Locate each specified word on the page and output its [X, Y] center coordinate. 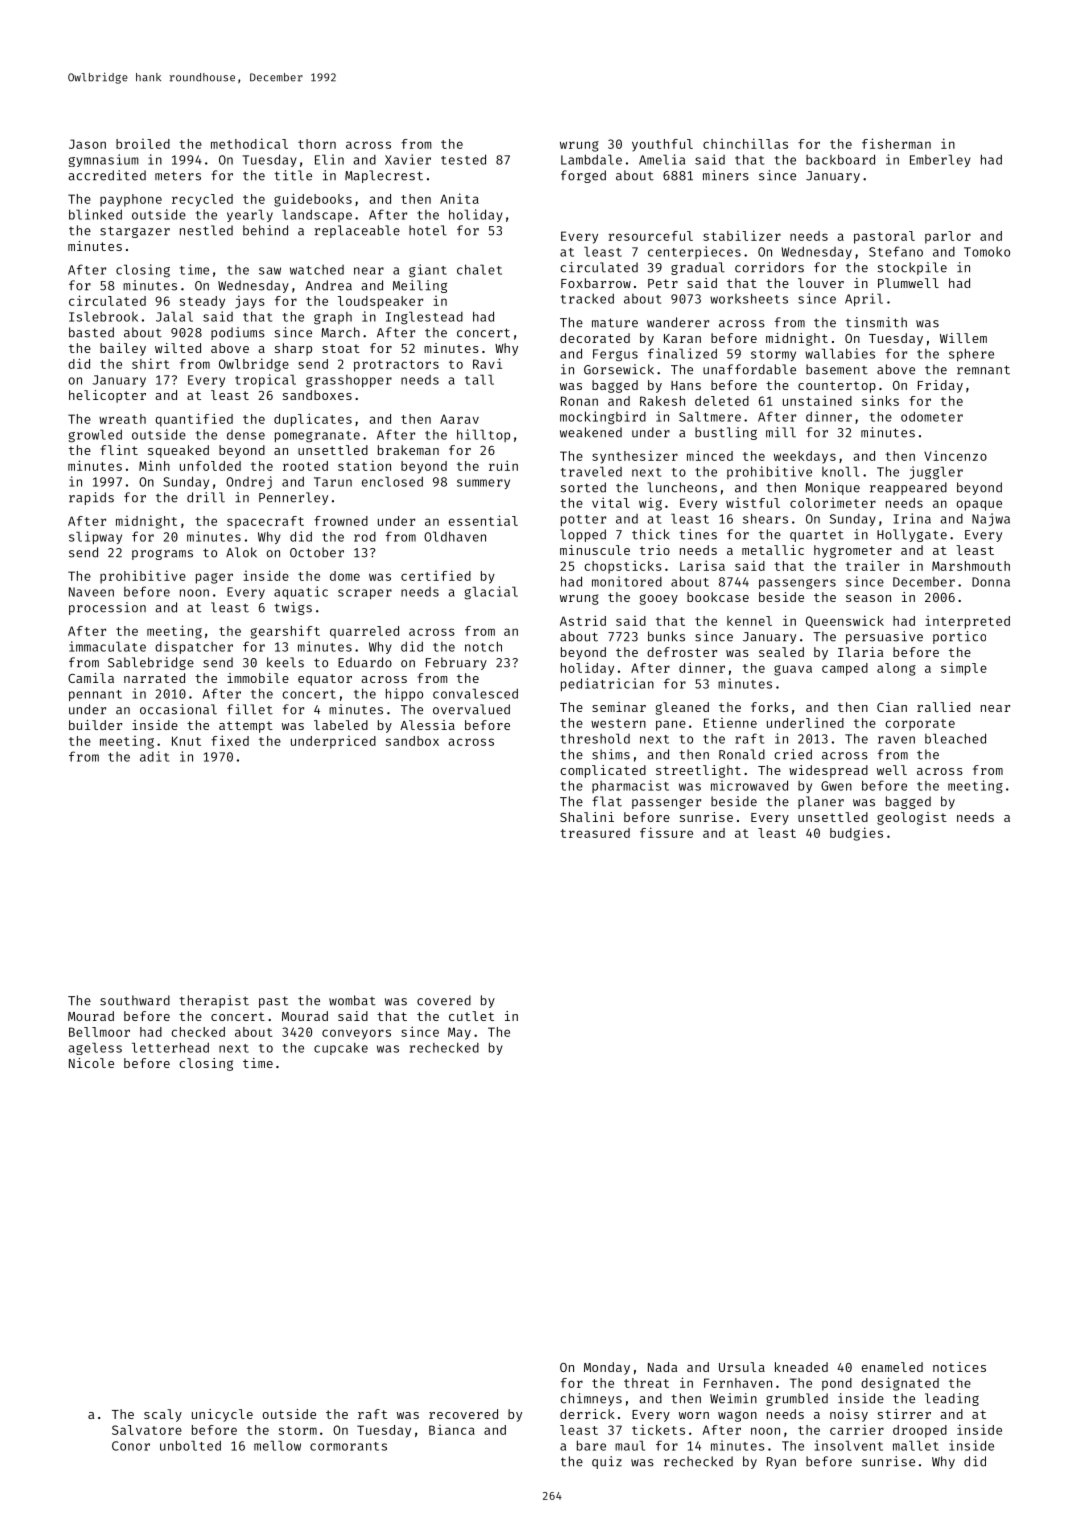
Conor [131, 1446]
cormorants [348, 1446]
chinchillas [745, 143]
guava [793, 670]
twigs [293, 608]
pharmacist [630, 786]
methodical [249, 143]
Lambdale [591, 159]
